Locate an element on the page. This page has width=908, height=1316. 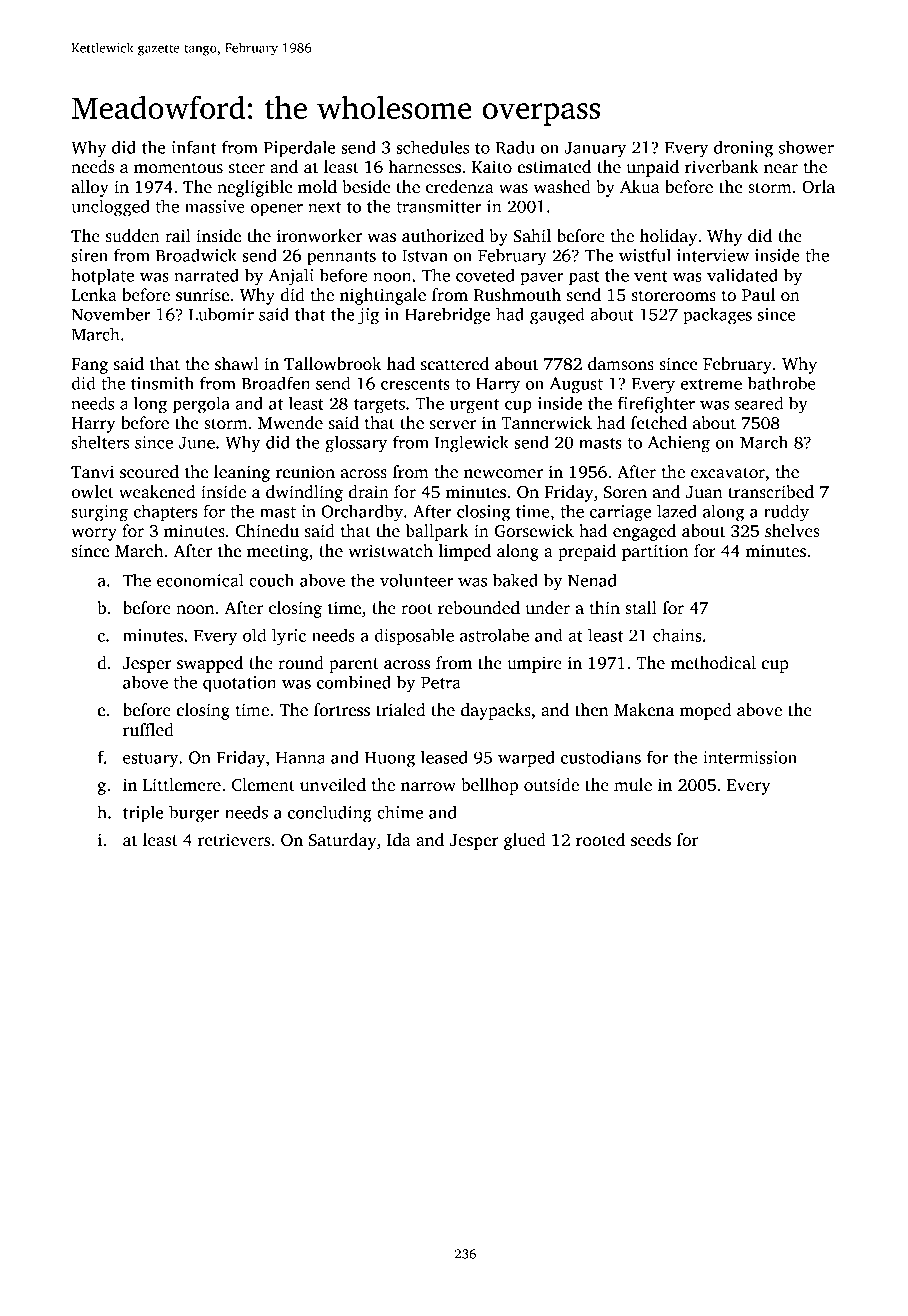
January is located at coordinates (595, 150).
